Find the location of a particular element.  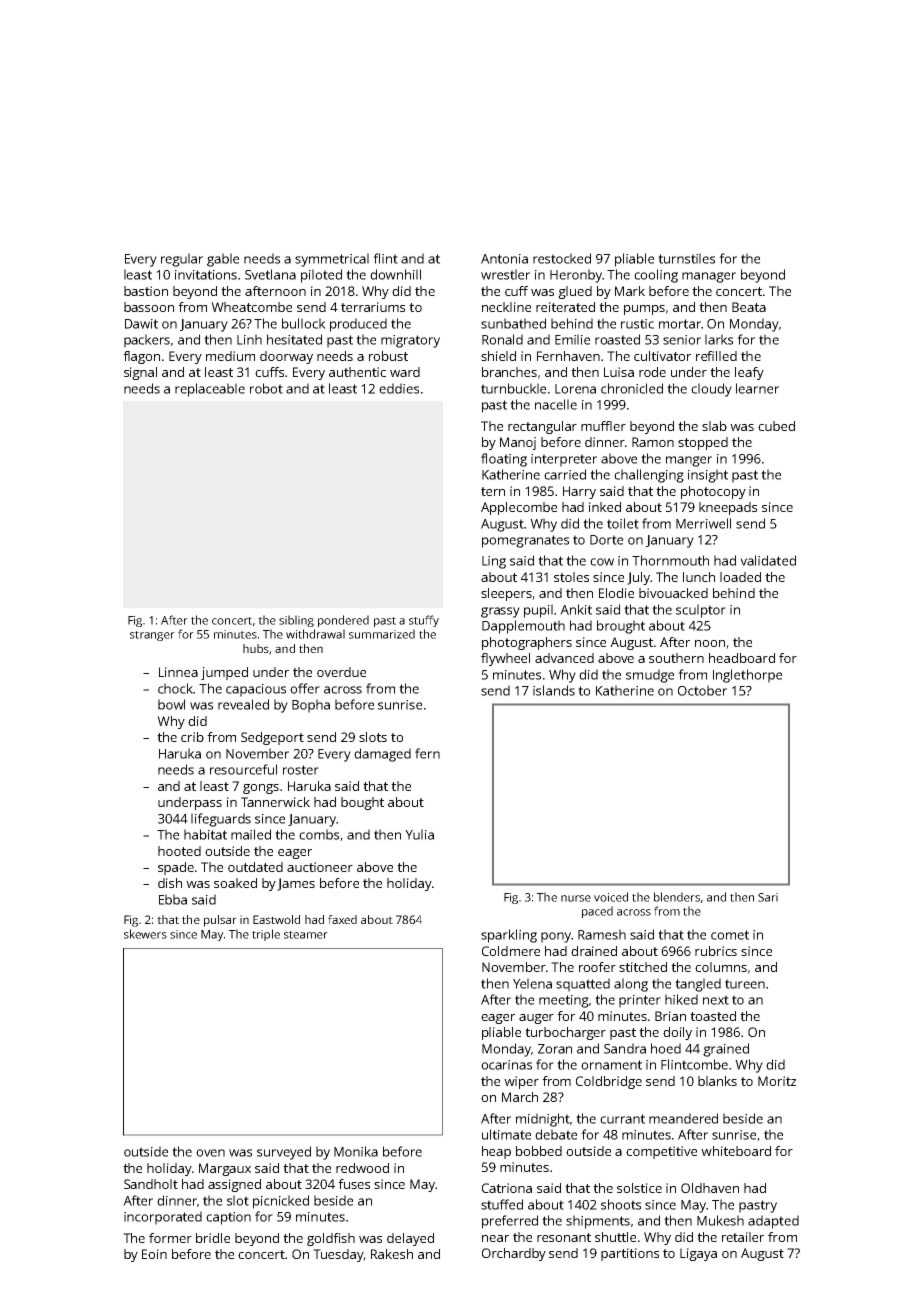

turnstiles is located at coordinates (686, 258).
